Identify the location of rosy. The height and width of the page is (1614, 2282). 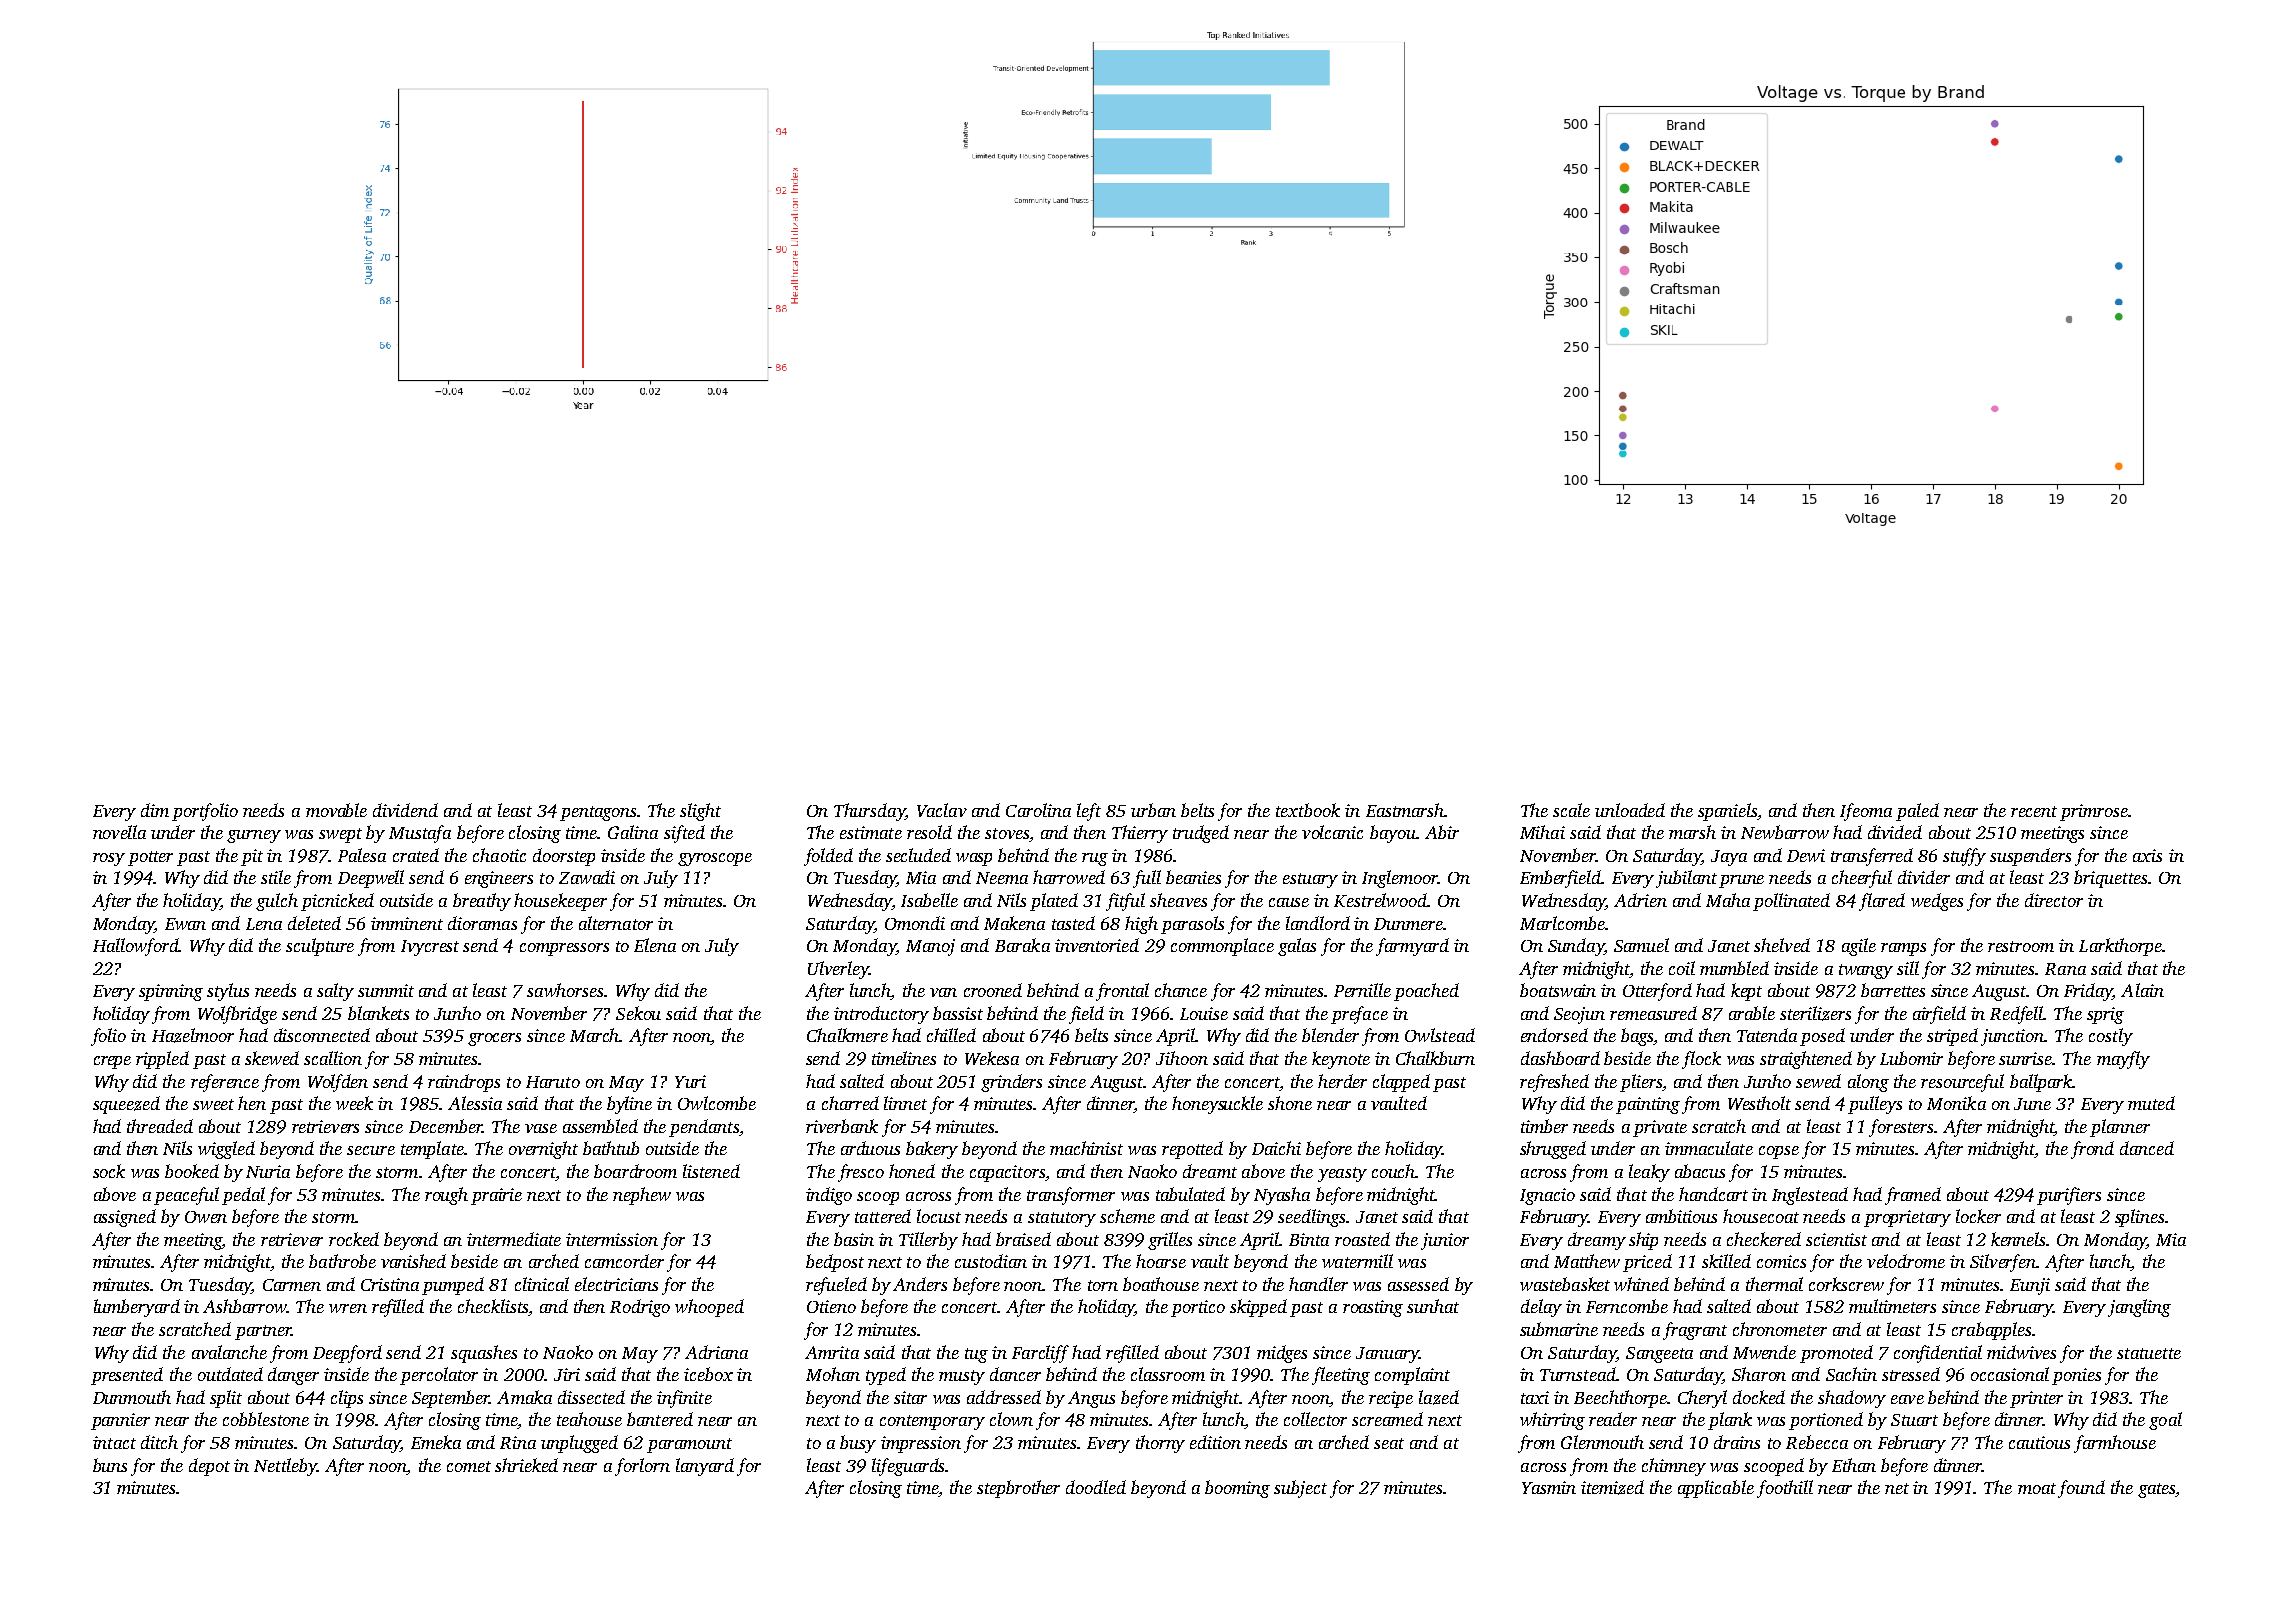
(109, 859).
